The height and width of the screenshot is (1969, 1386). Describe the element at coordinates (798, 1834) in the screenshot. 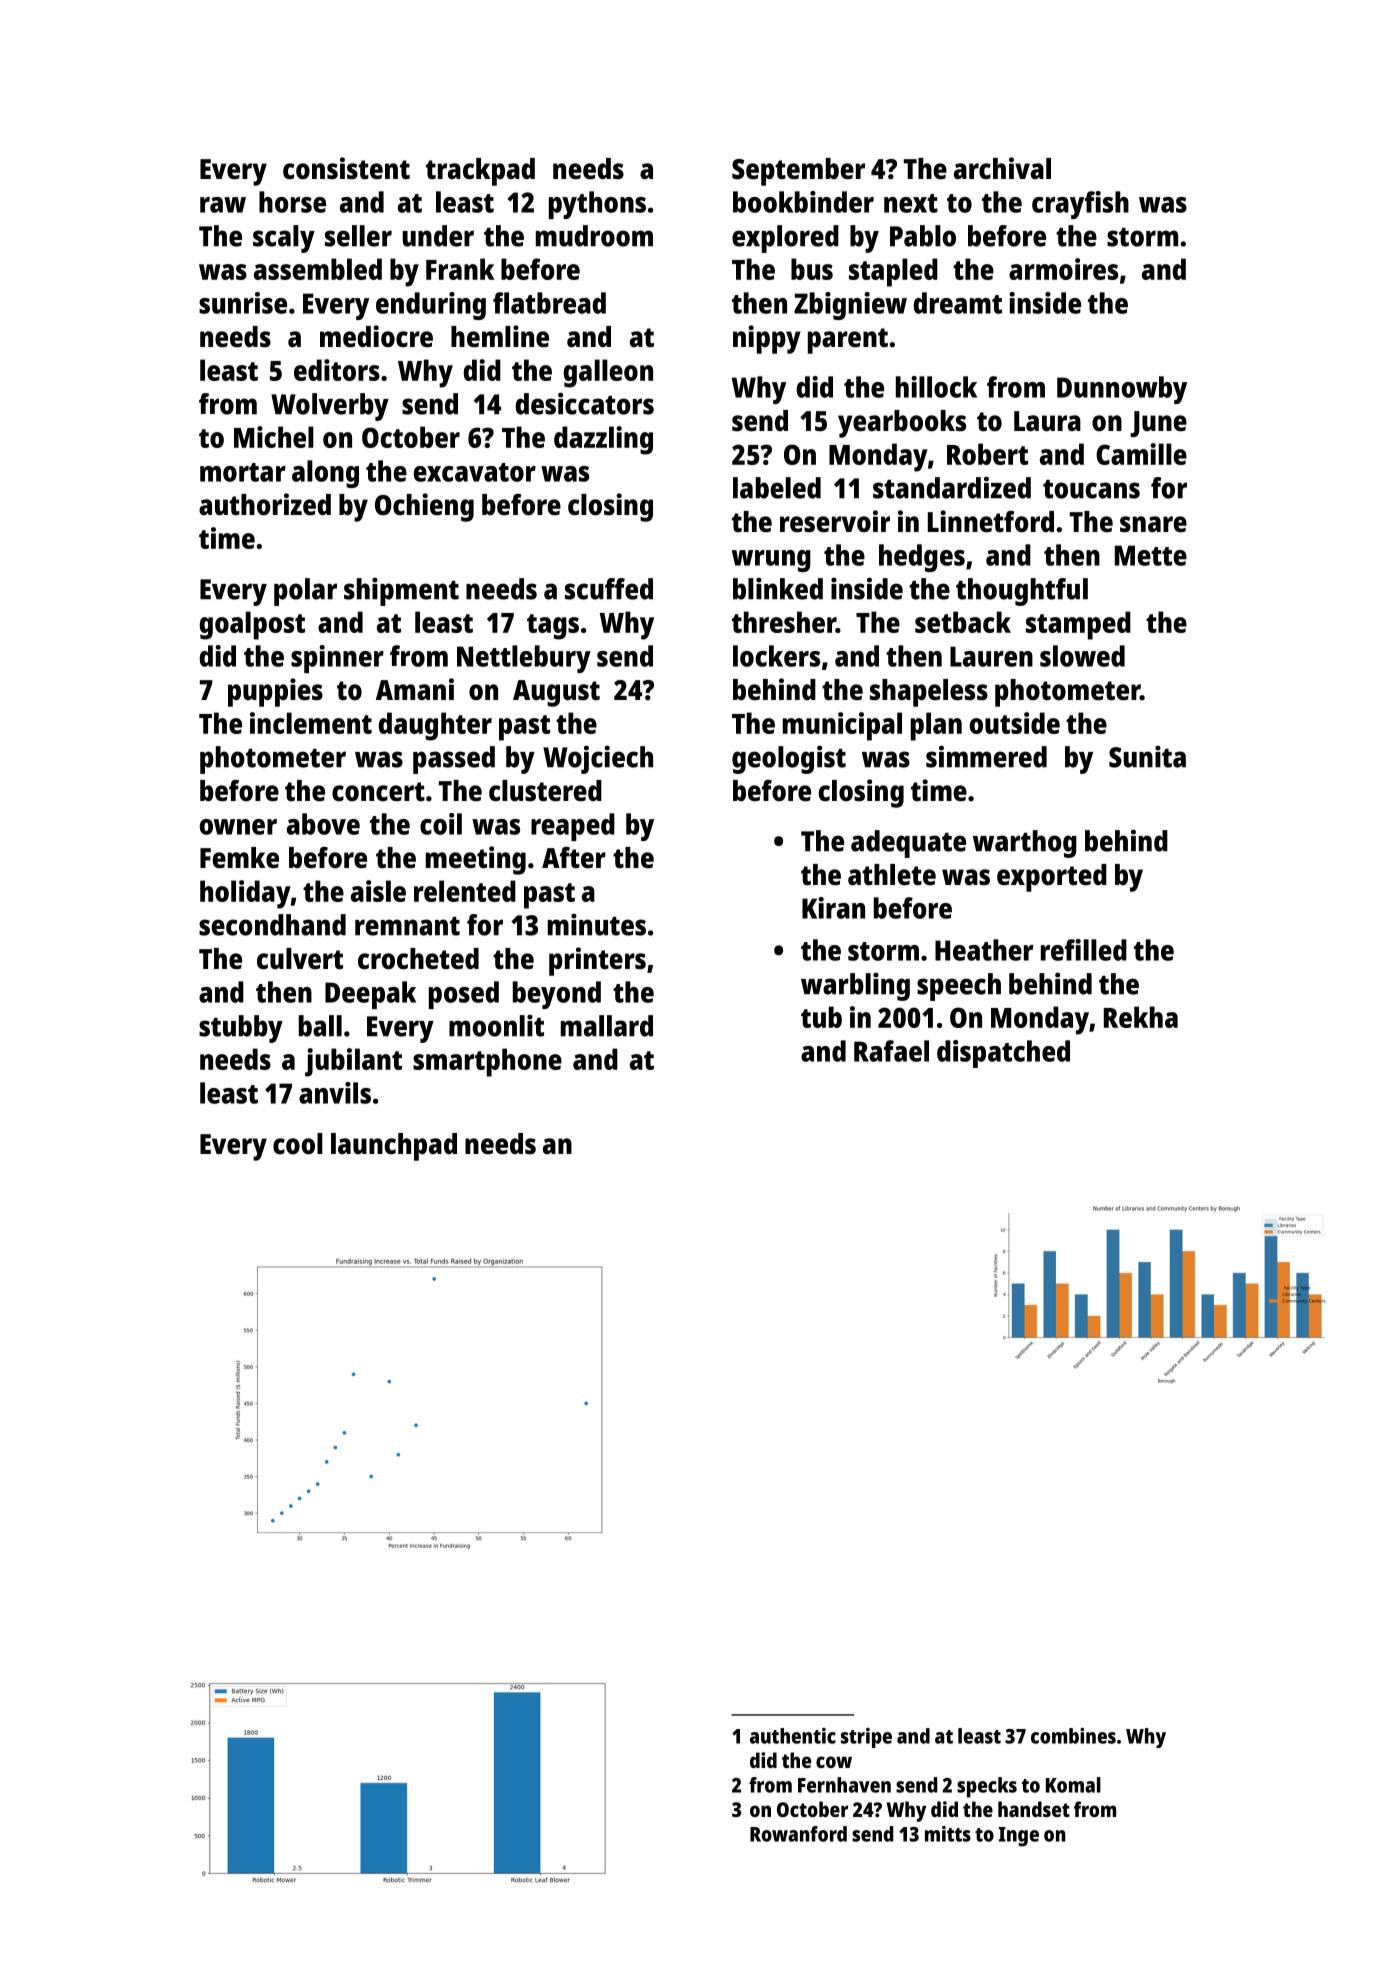

I see `Rowanford` at that location.
